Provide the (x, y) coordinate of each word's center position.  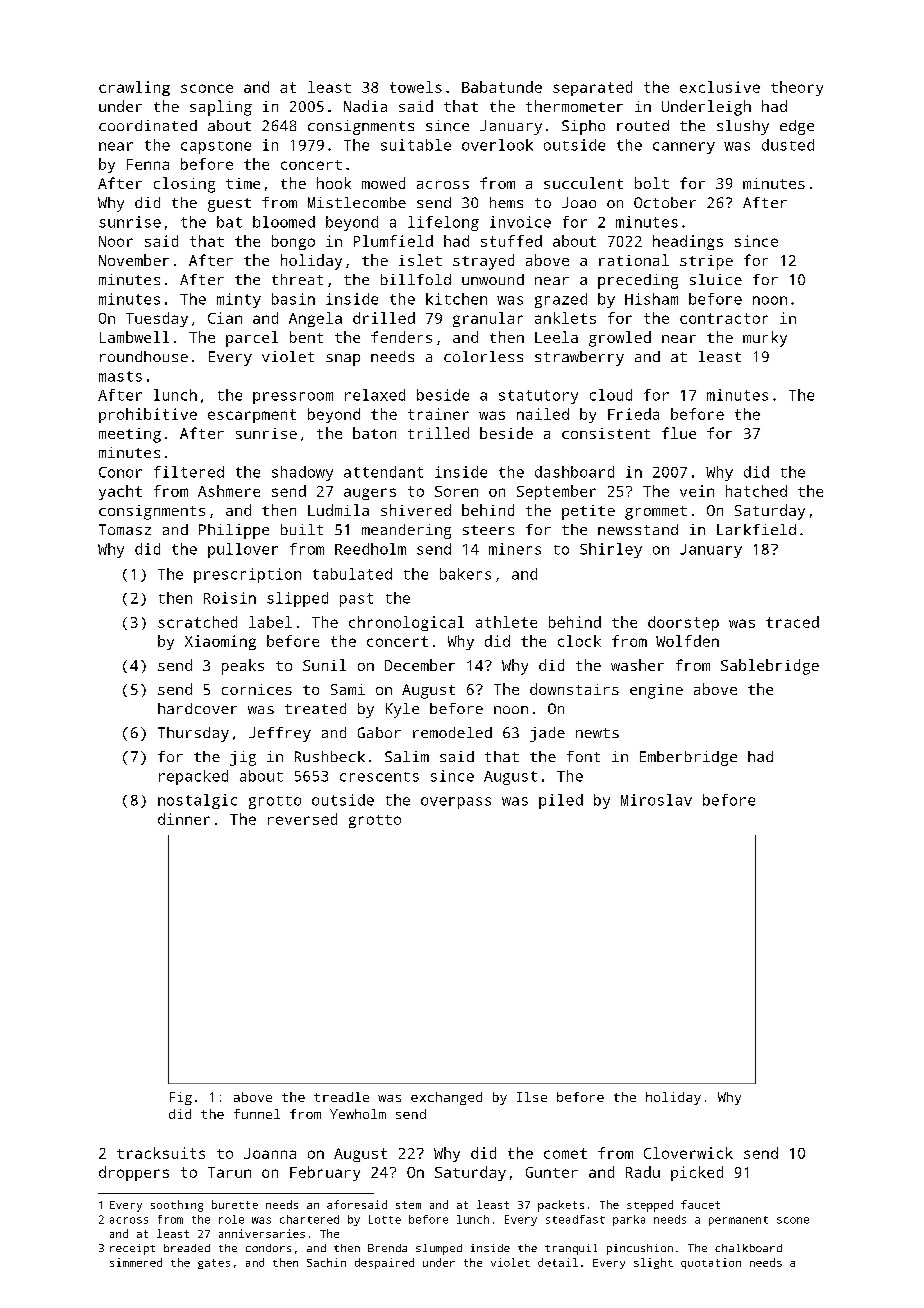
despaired (384, 1263)
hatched (756, 491)
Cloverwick (688, 1153)
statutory (538, 397)
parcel (252, 339)
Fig (181, 1098)
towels (416, 87)
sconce (207, 88)
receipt (132, 1249)
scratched (197, 622)
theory (797, 88)
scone (793, 1220)
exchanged (446, 1098)
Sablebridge (770, 667)
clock (579, 641)
